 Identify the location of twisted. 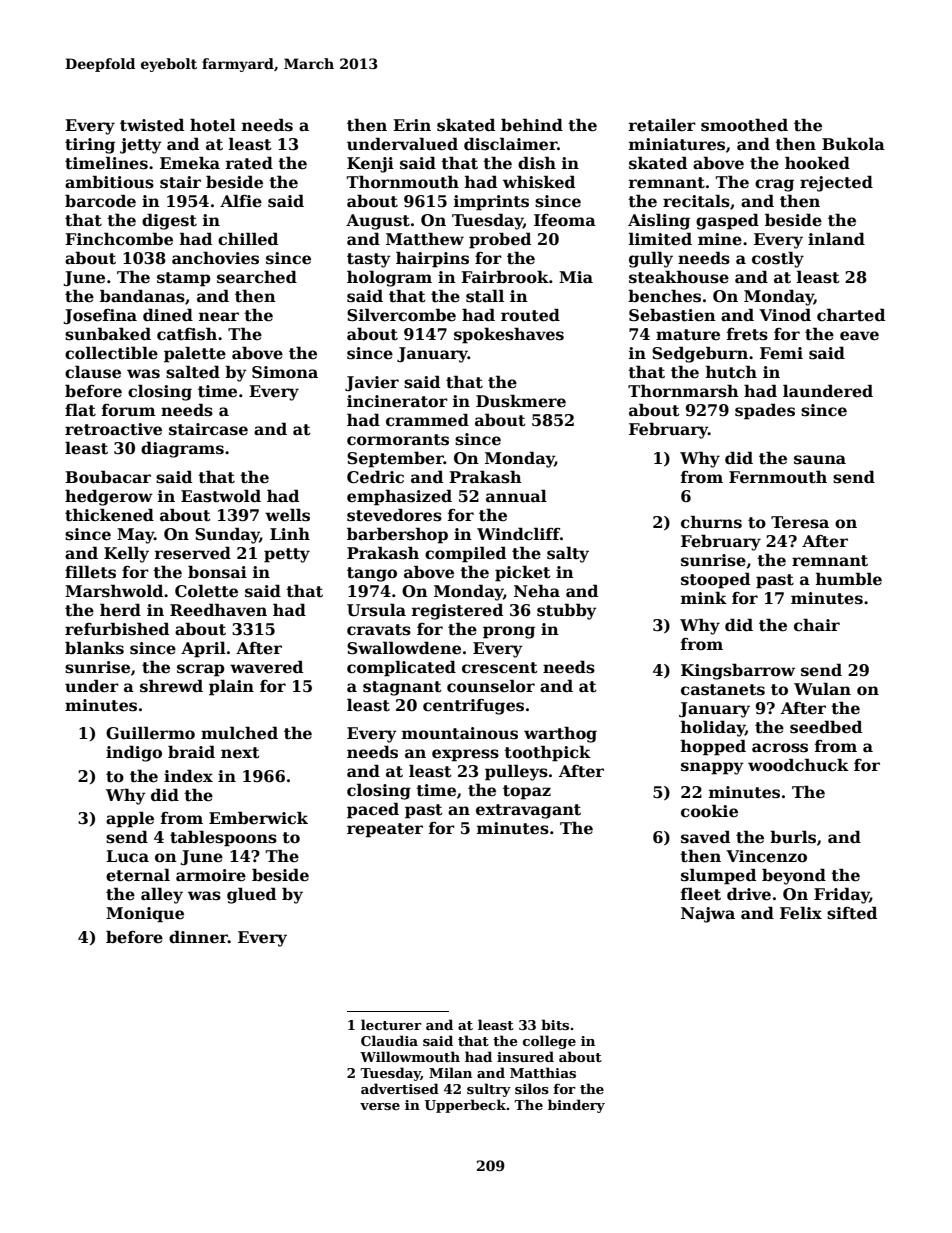
(152, 125).
